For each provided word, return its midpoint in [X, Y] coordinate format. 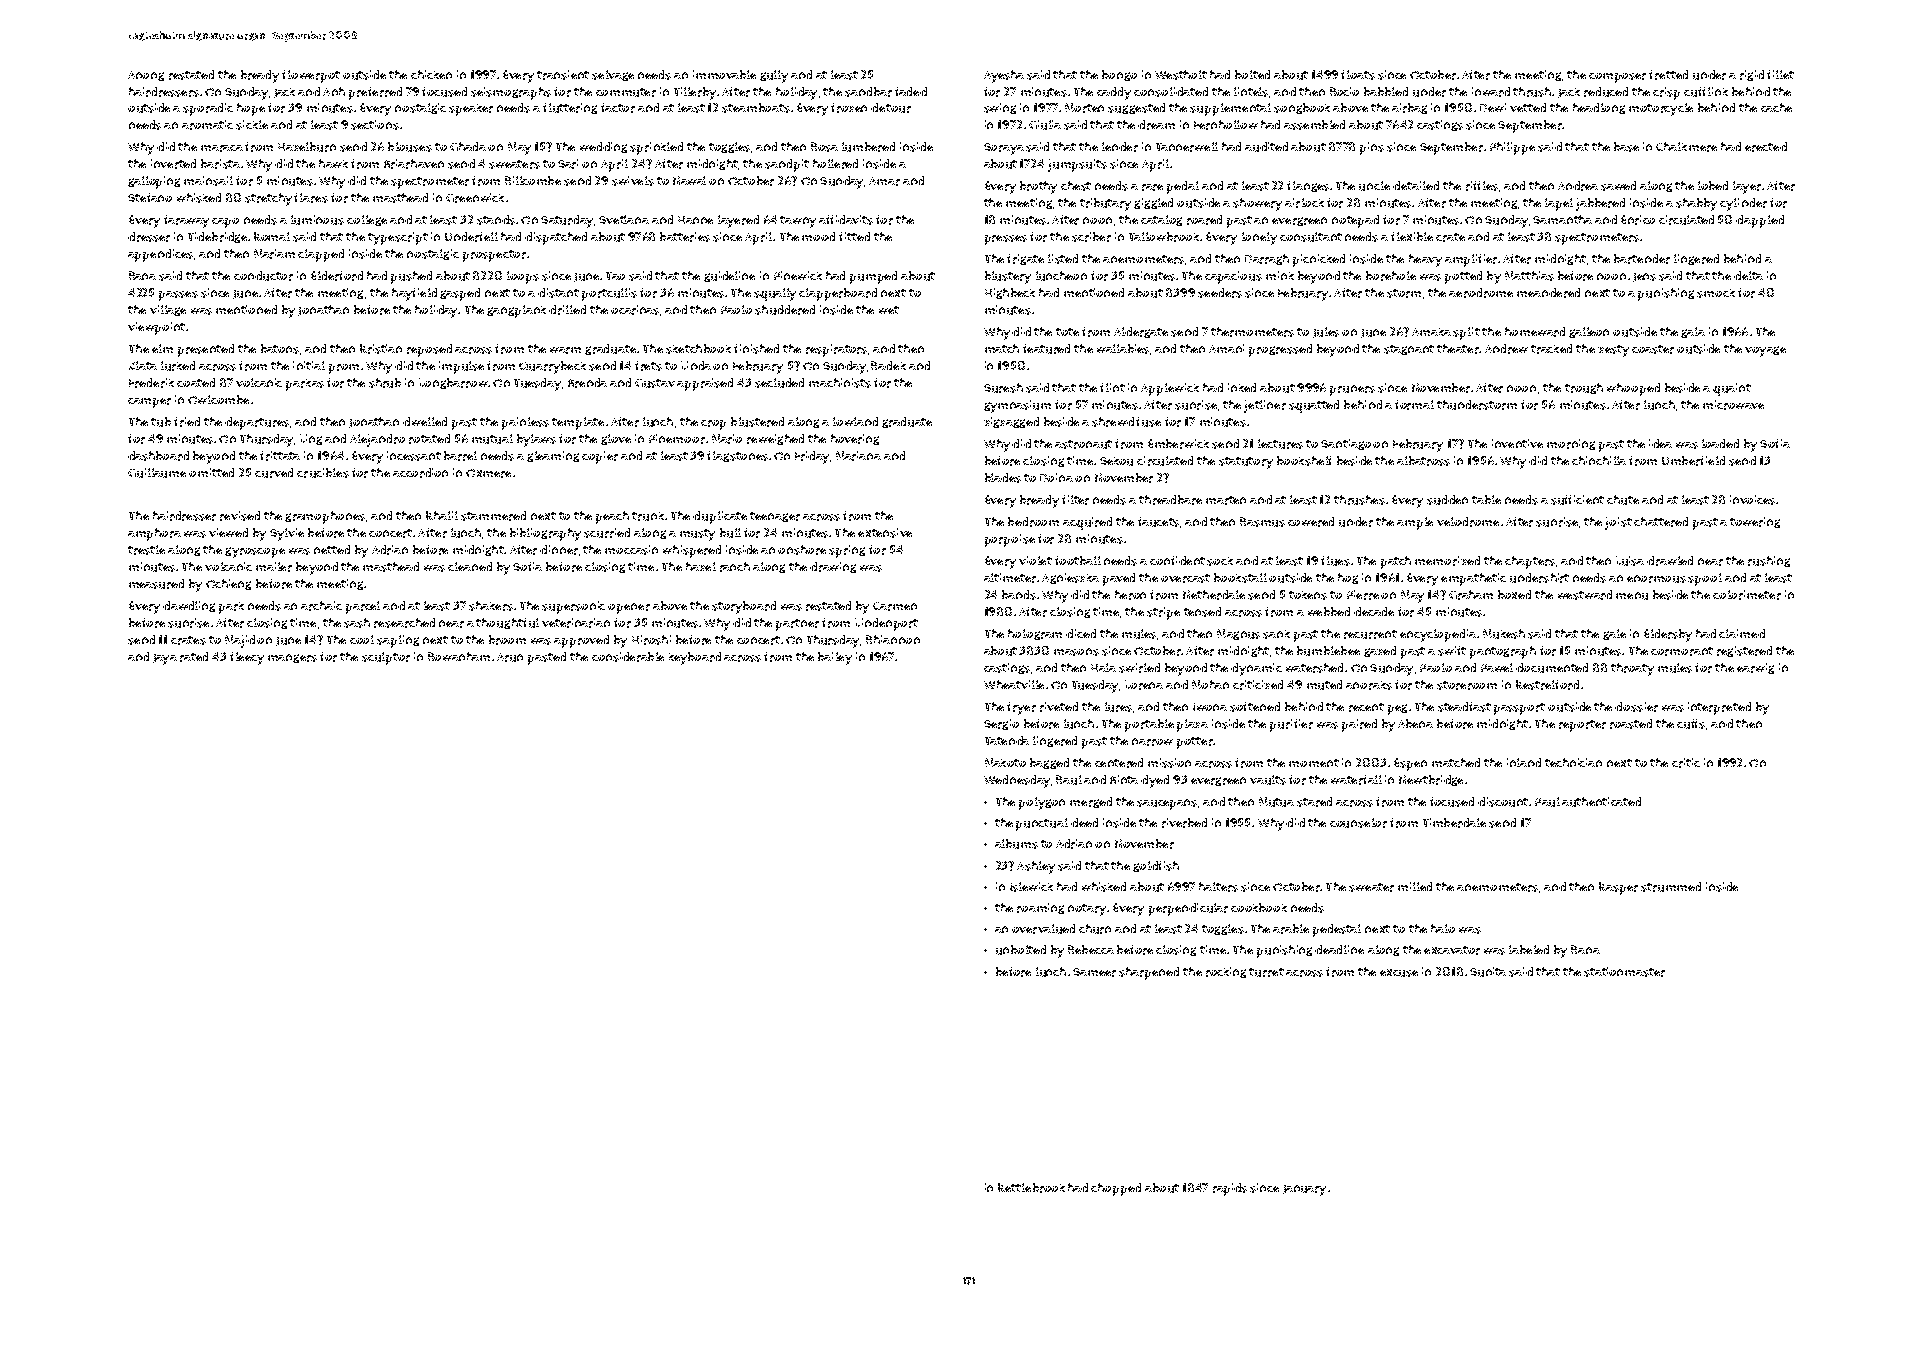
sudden [1447, 500]
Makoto [1005, 762]
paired [1359, 725]
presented [206, 350]
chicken [431, 74]
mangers [292, 658]
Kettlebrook [1031, 1188]
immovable [724, 74]
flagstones [737, 456]
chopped [1116, 1189]
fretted [1668, 75]
